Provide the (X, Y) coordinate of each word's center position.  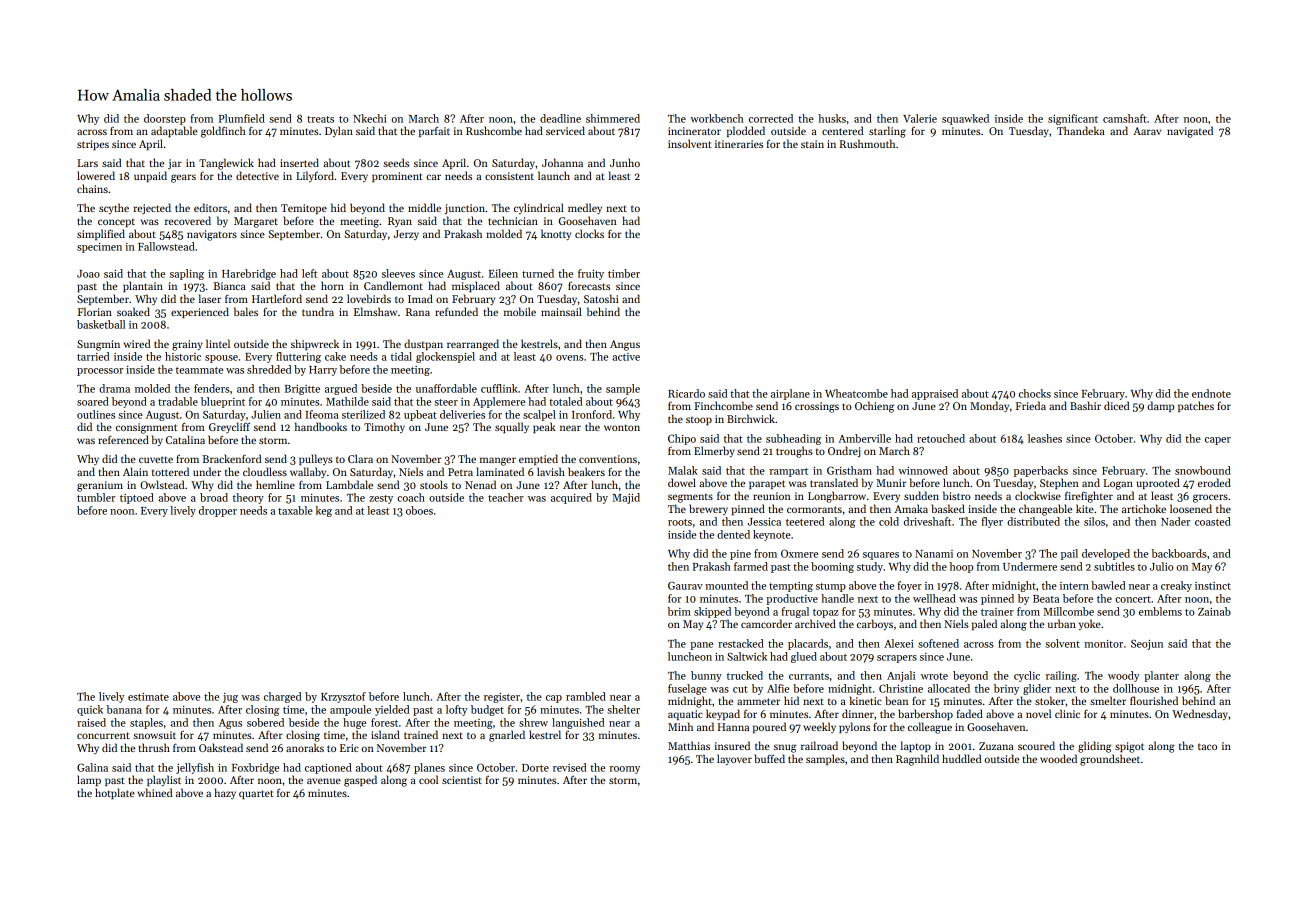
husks (832, 118)
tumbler (96, 497)
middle (424, 207)
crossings (817, 407)
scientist (462, 780)
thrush (154, 747)
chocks (1035, 393)
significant (1073, 119)
